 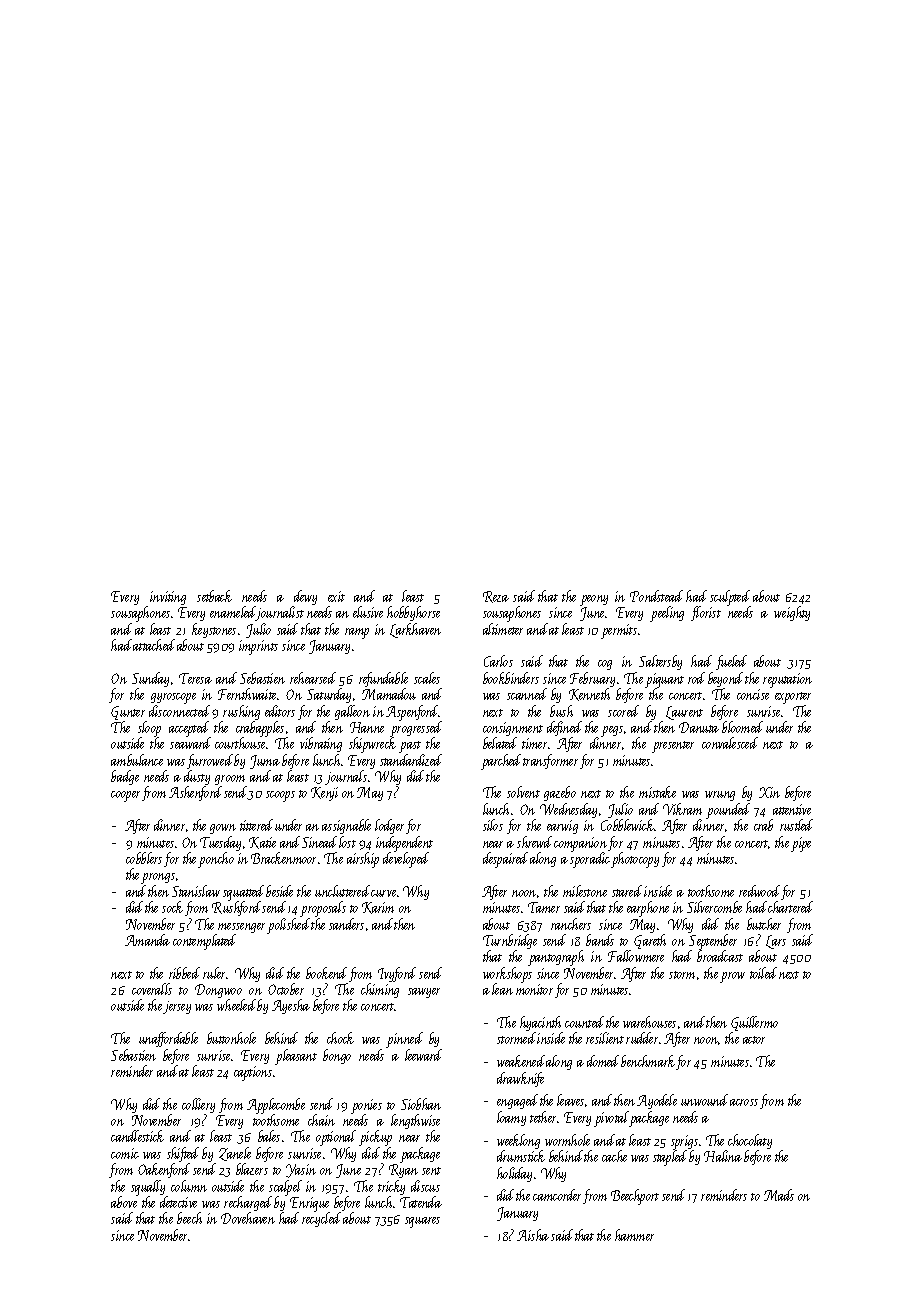 What do you see at coordinates (744, 1102) in the document?
I see `across` at bounding box center [744, 1102].
